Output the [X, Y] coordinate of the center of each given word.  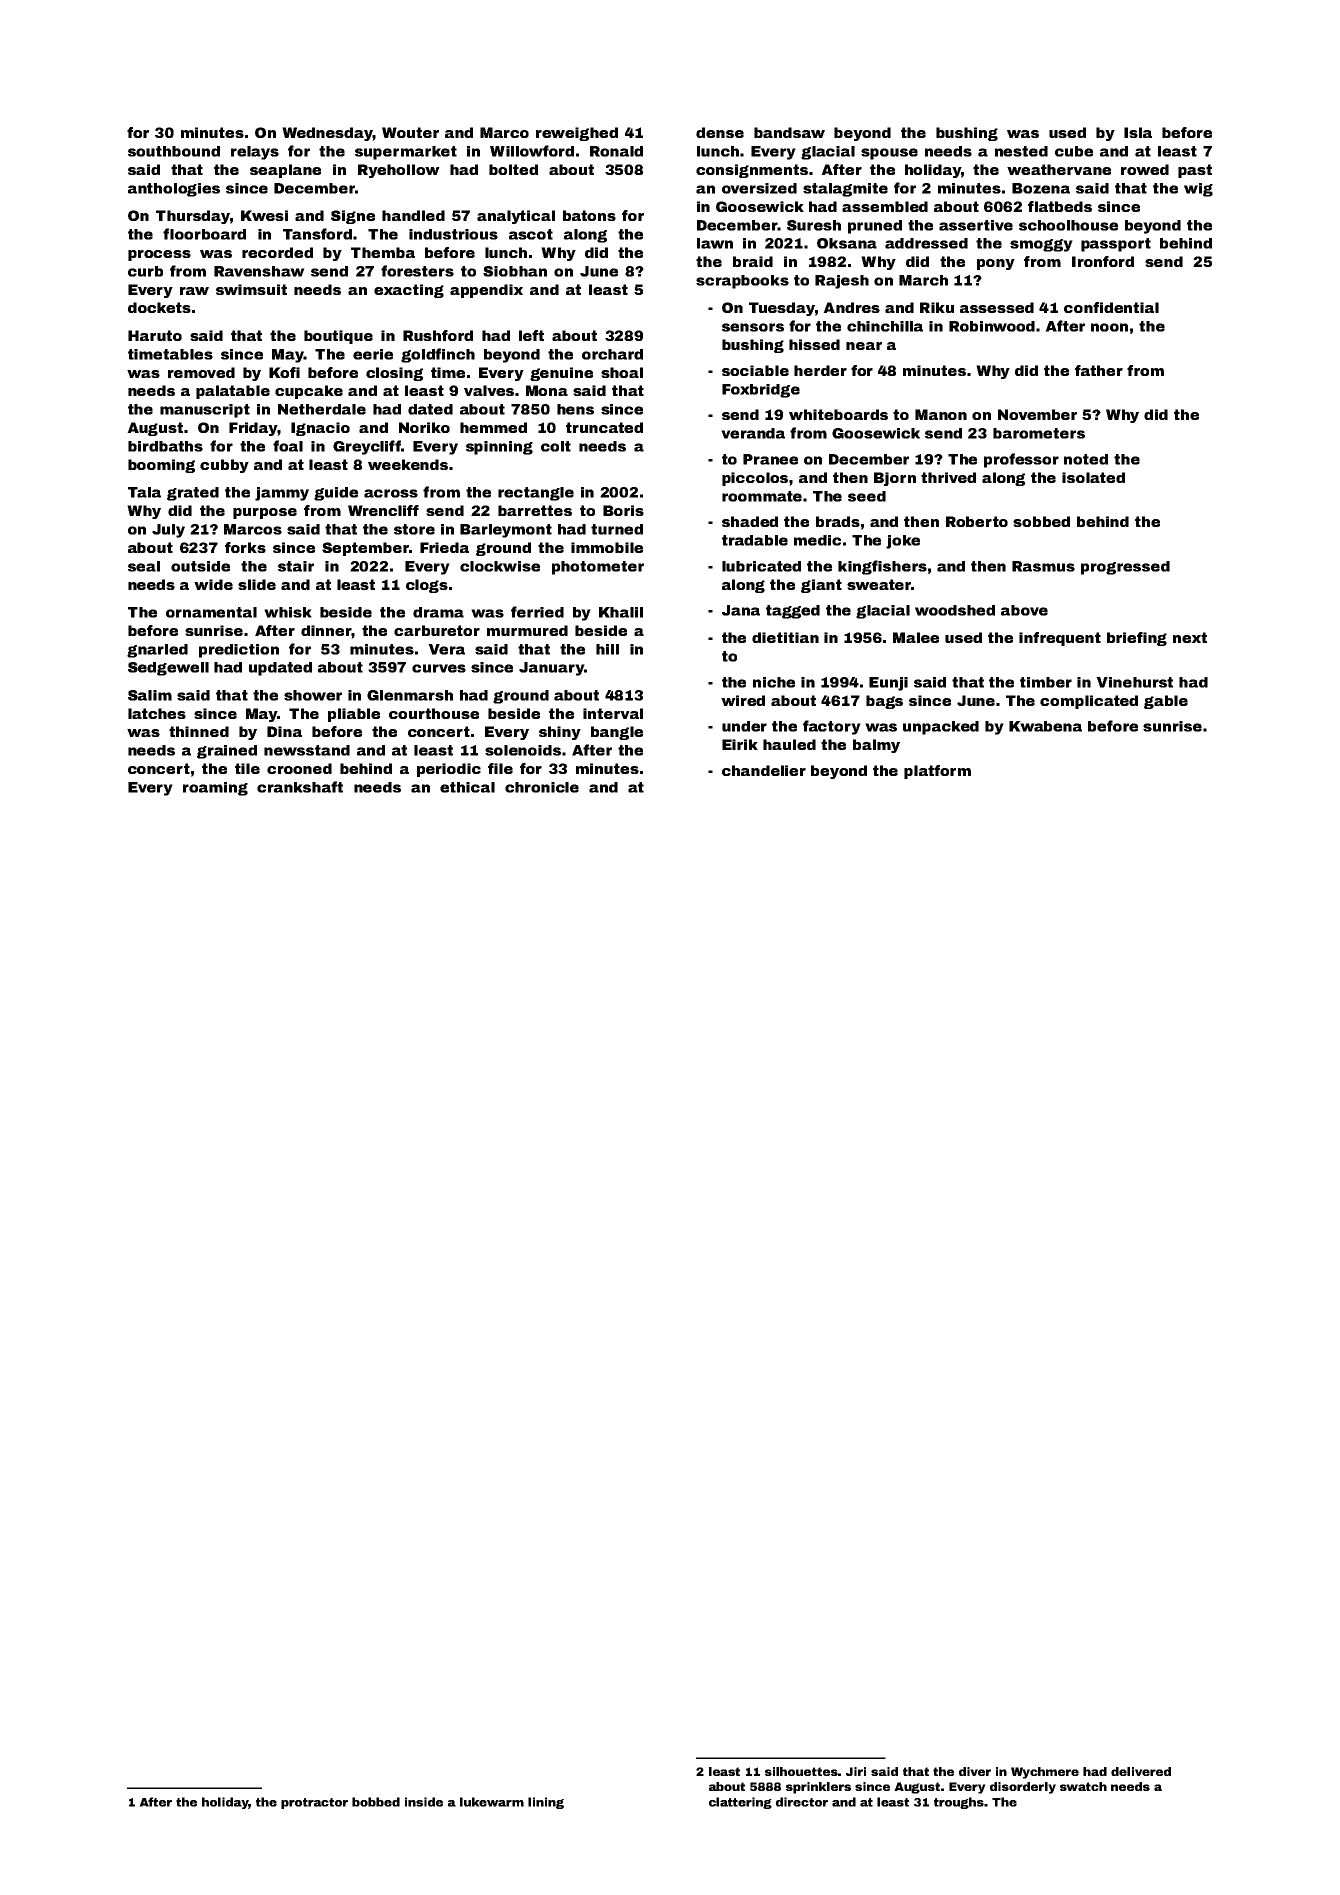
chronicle [542, 787]
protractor [314, 1803]
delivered [1141, 1771]
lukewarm [492, 1802]
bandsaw [789, 132]
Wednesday [327, 134]
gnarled [157, 651]
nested [1021, 151]
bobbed [376, 1802]
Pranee [770, 459]
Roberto [977, 521]
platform [937, 772]
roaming [215, 789]
